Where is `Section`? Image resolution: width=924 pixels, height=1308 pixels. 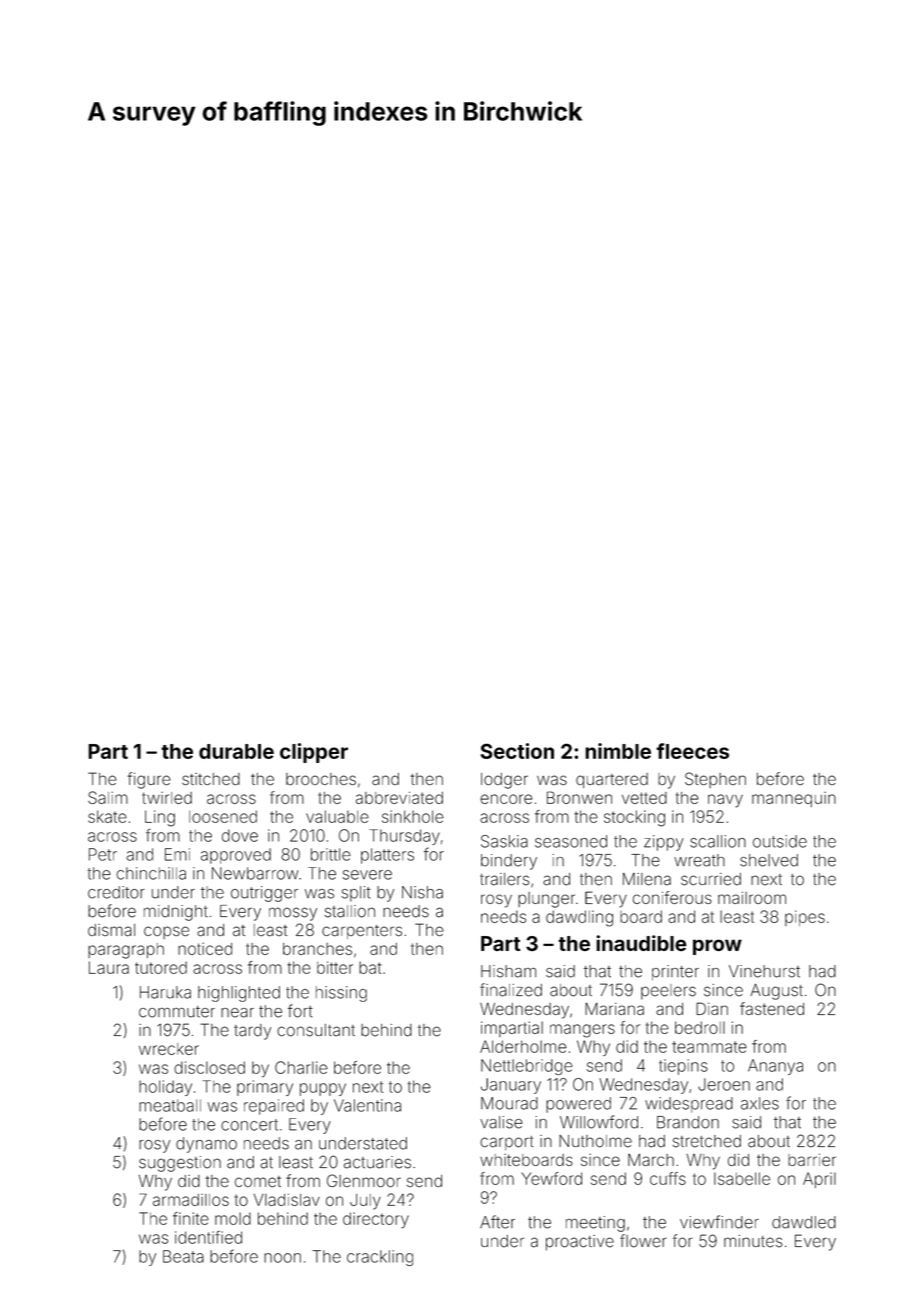
Section is located at coordinates (517, 751).
